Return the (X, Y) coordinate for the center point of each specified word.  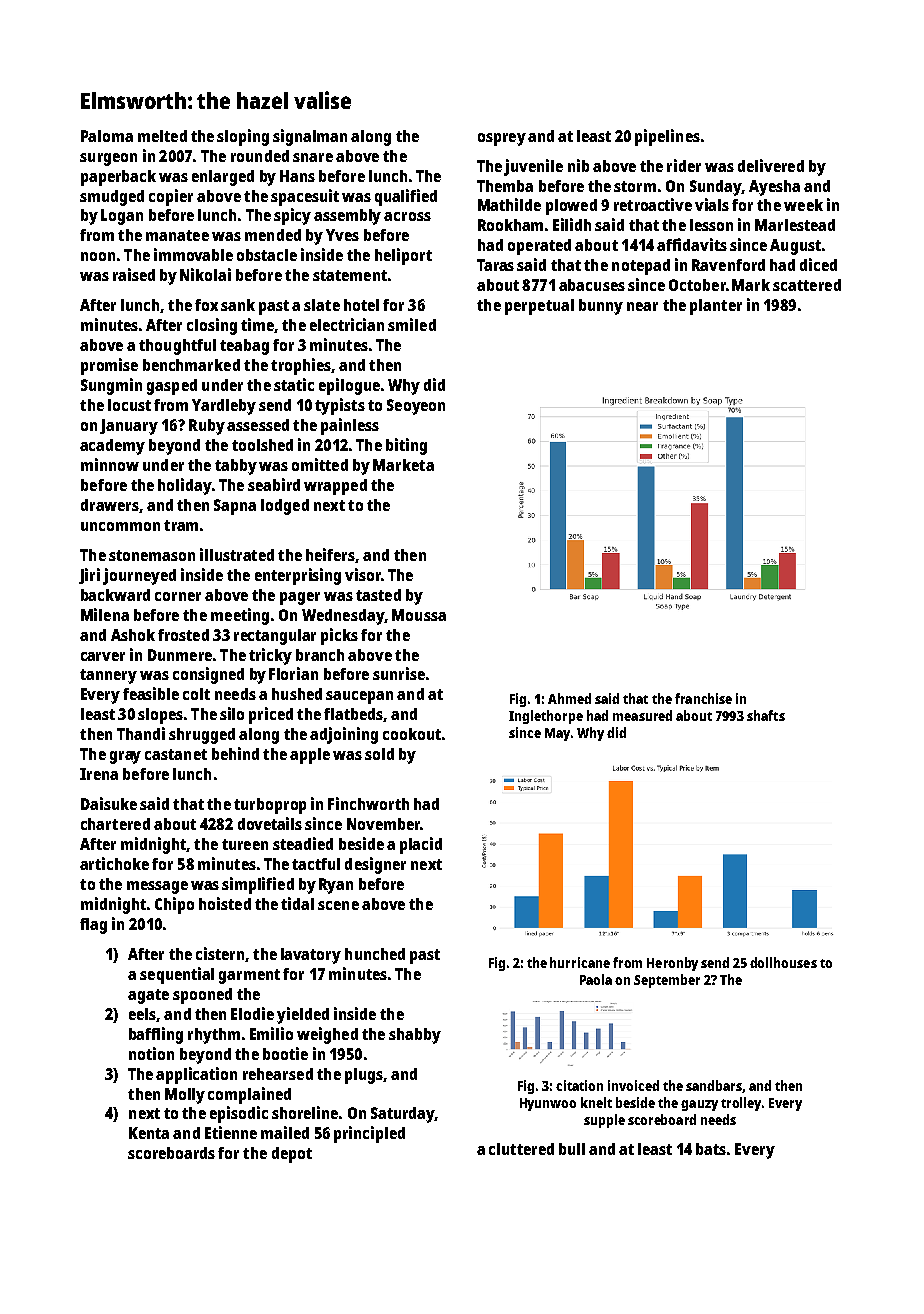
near (642, 306)
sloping (243, 137)
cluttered (521, 1149)
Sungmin (111, 386)
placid (421, 845)
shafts (766, 715)
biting (406, 446)
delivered (771, 165)
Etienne (231, 1132)
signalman (310, 137)
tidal (297, 903)
